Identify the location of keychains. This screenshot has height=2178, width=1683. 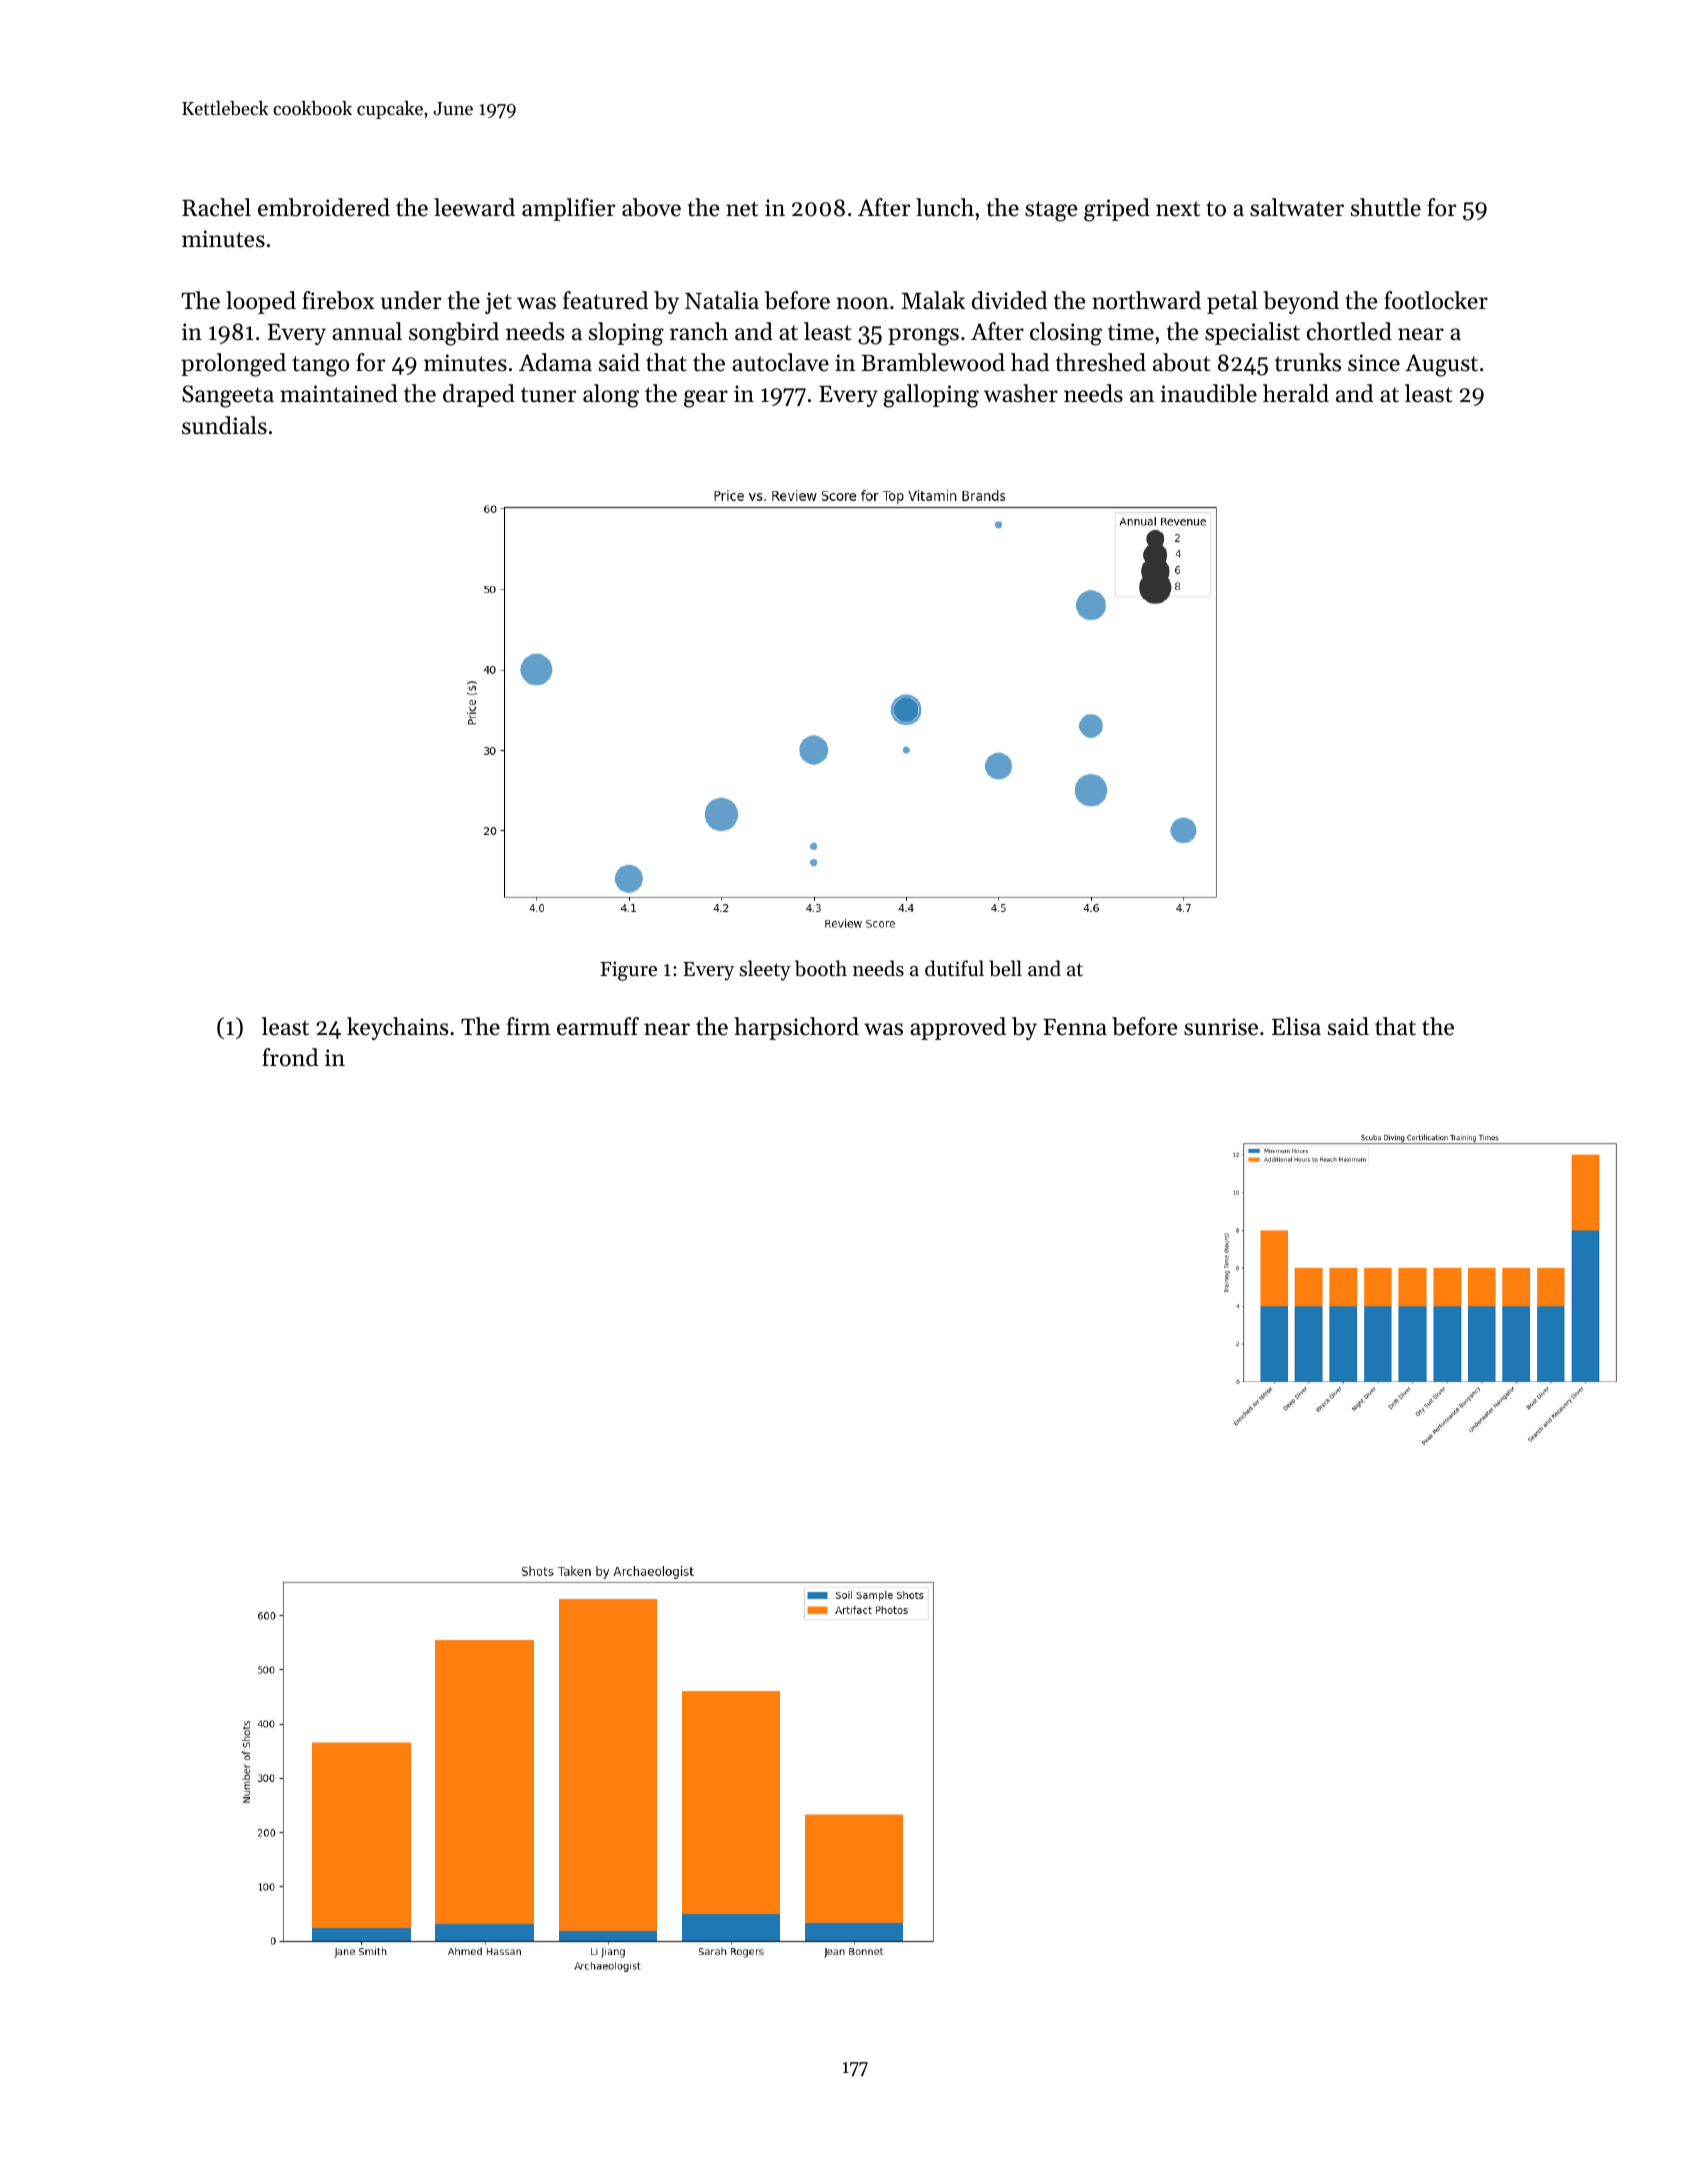
(397, 1028).
